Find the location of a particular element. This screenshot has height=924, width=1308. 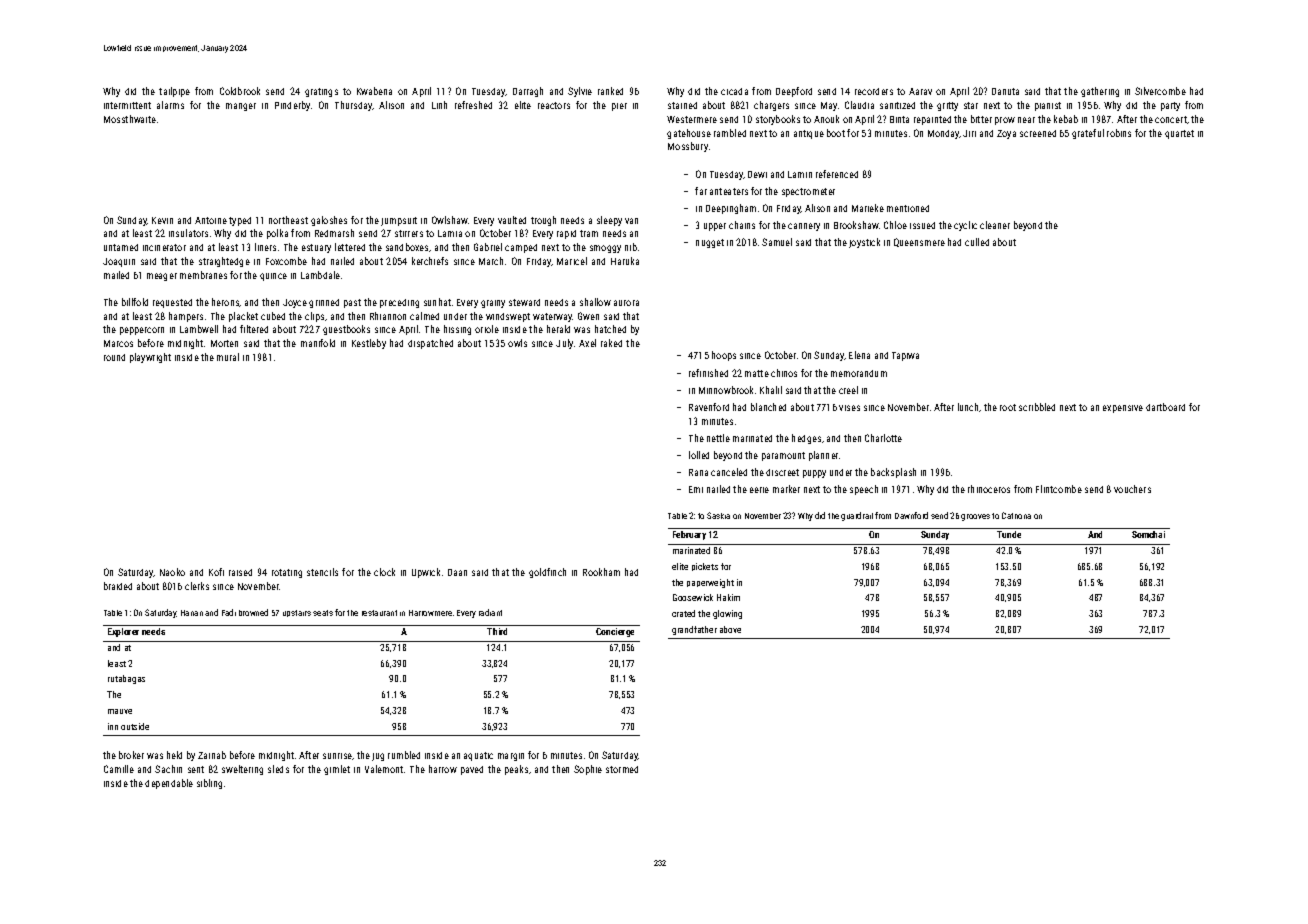

round is located at coordinates (114, 357).
